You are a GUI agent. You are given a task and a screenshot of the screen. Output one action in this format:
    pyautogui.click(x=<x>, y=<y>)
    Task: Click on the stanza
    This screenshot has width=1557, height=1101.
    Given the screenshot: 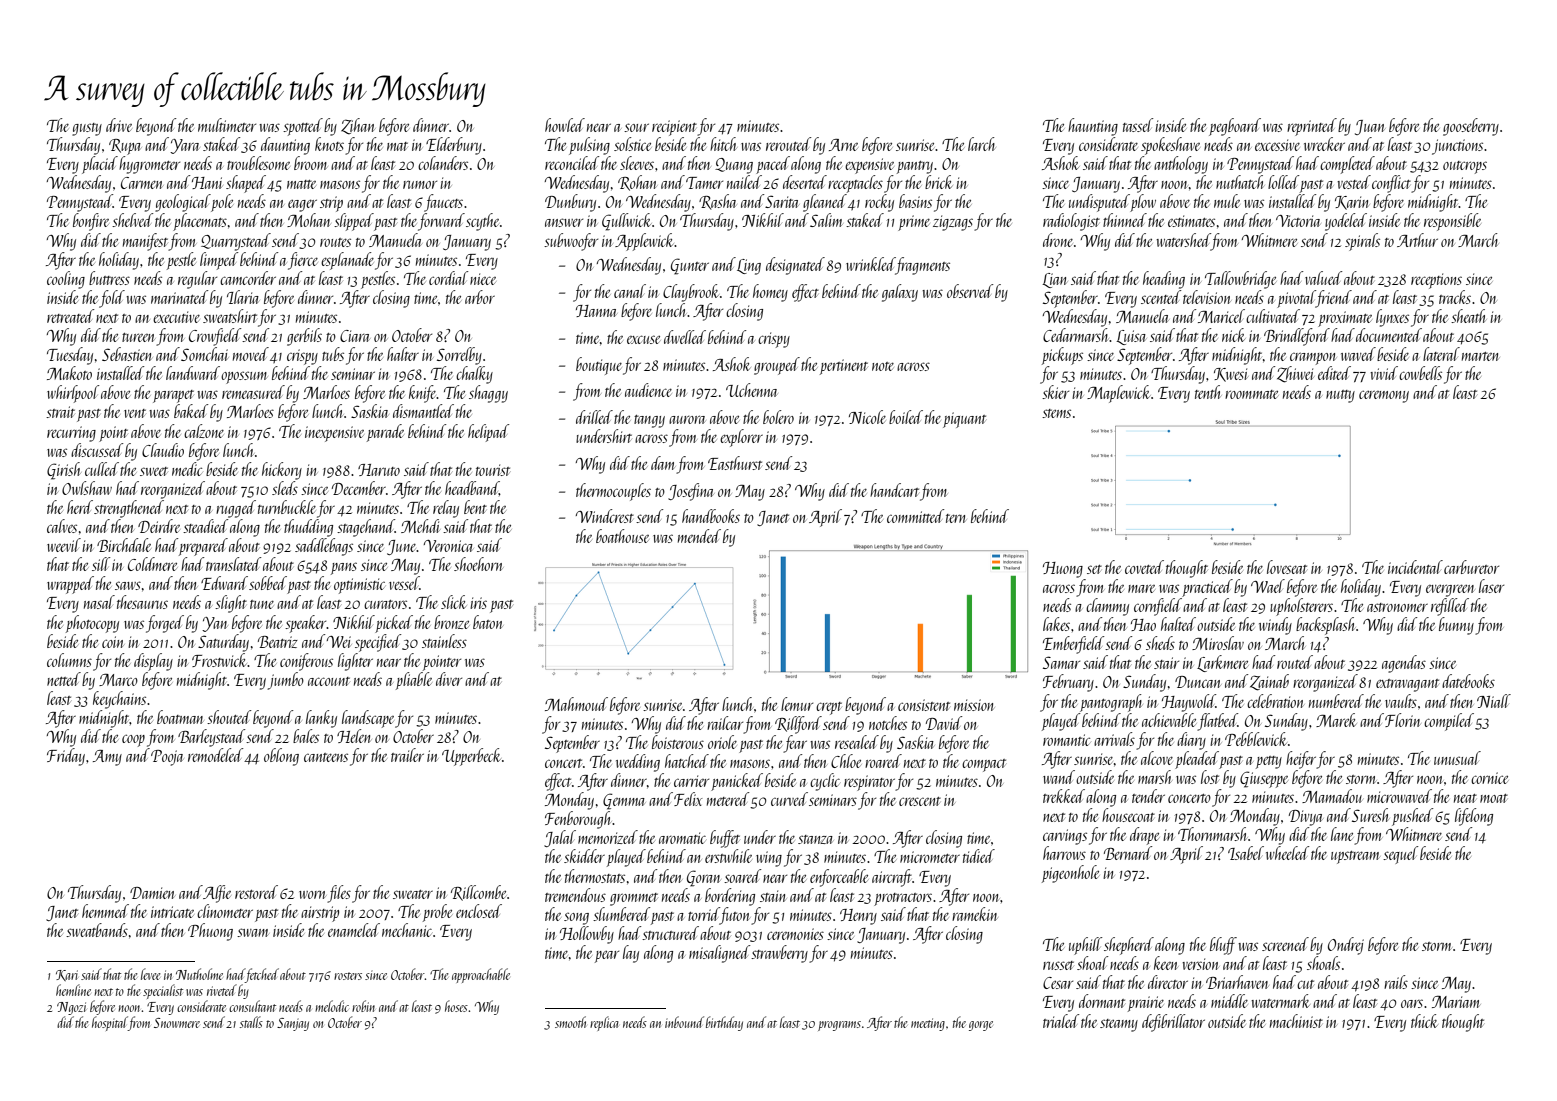 What is the action you would take?
    pyautogui.click(x=815, y=839)
